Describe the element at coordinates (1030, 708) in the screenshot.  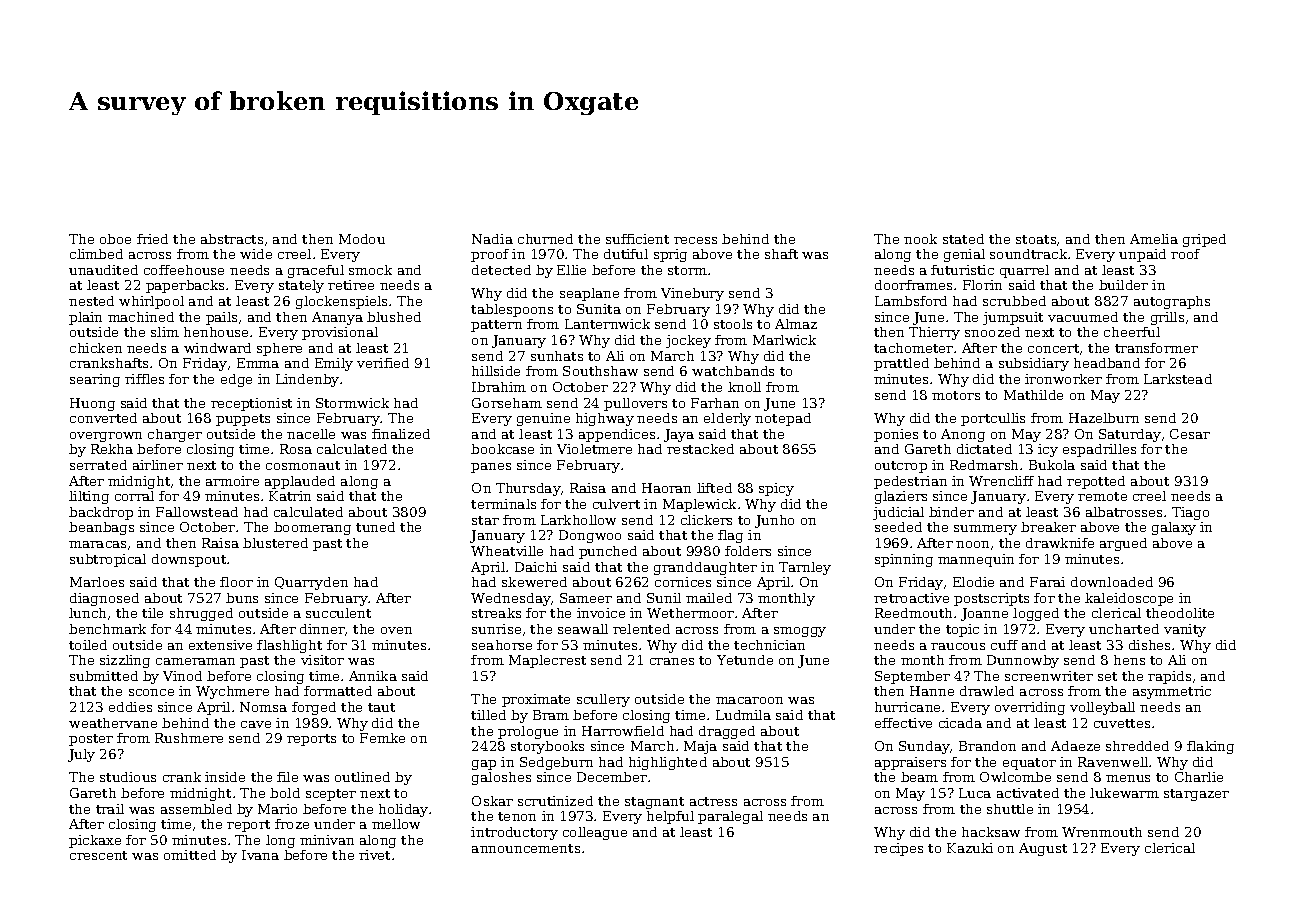
I see `overriding` at that location.
